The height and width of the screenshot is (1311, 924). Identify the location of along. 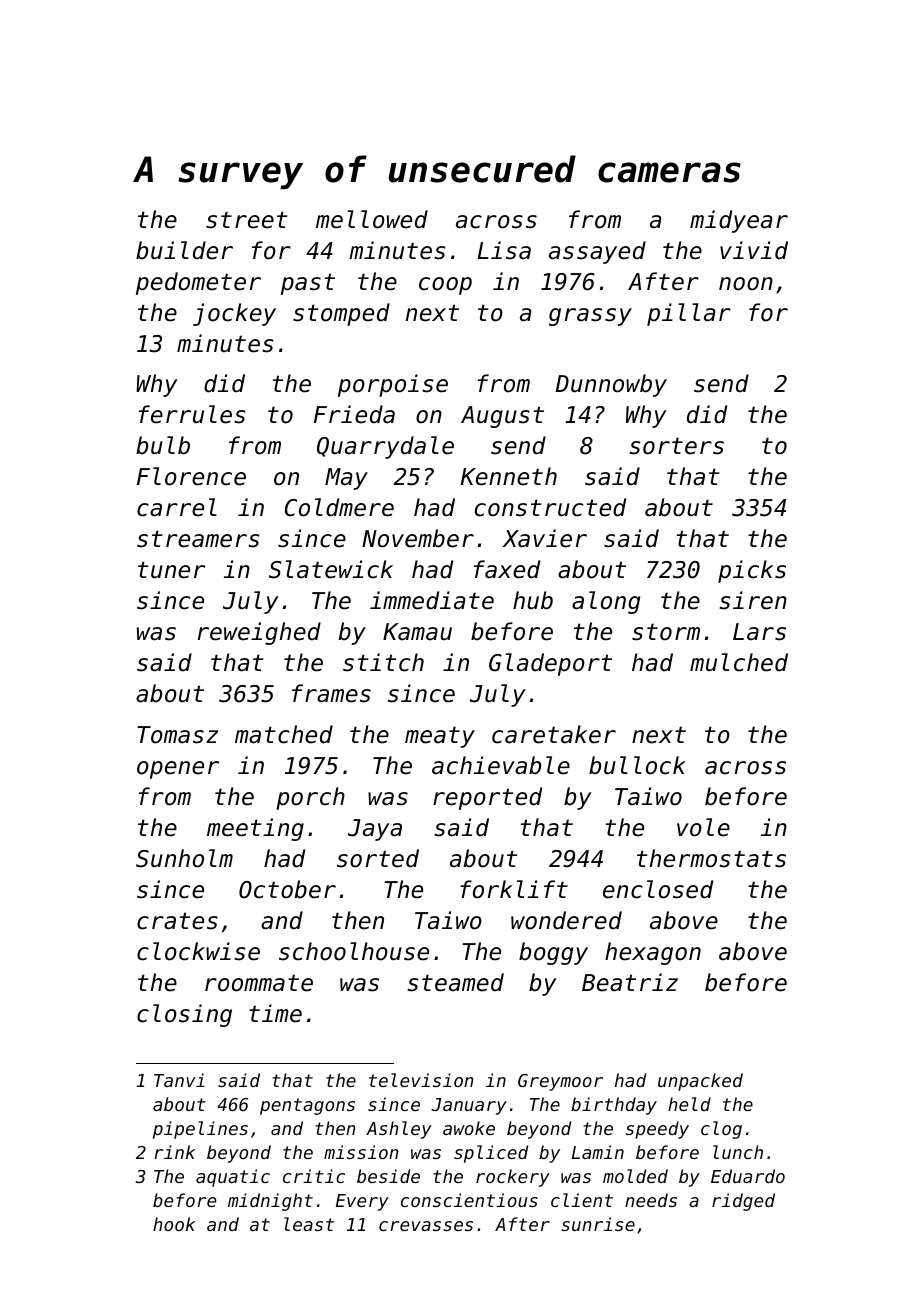
(606, 602).
